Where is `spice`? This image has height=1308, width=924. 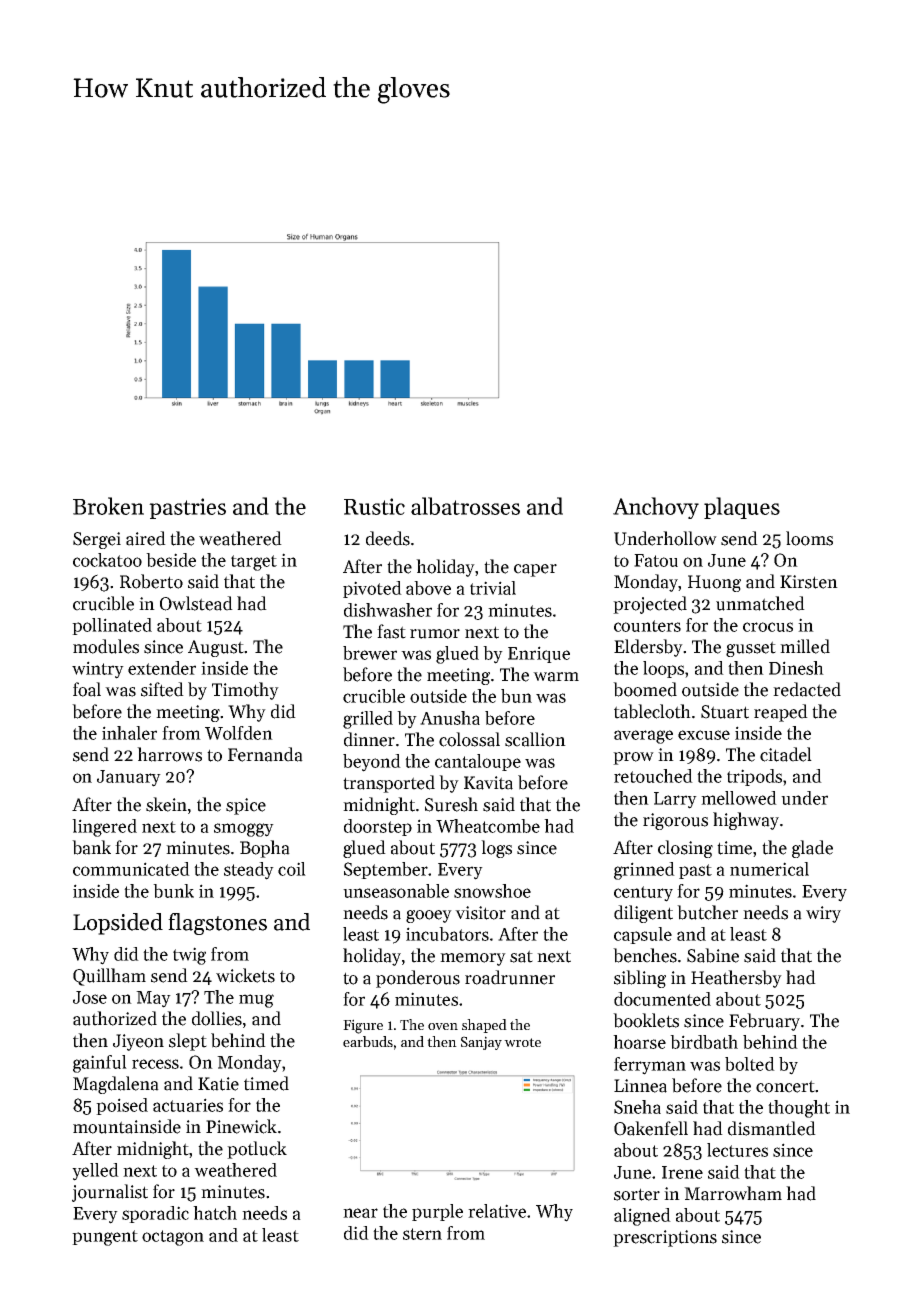
spice is located at coordinates (246, 806).
